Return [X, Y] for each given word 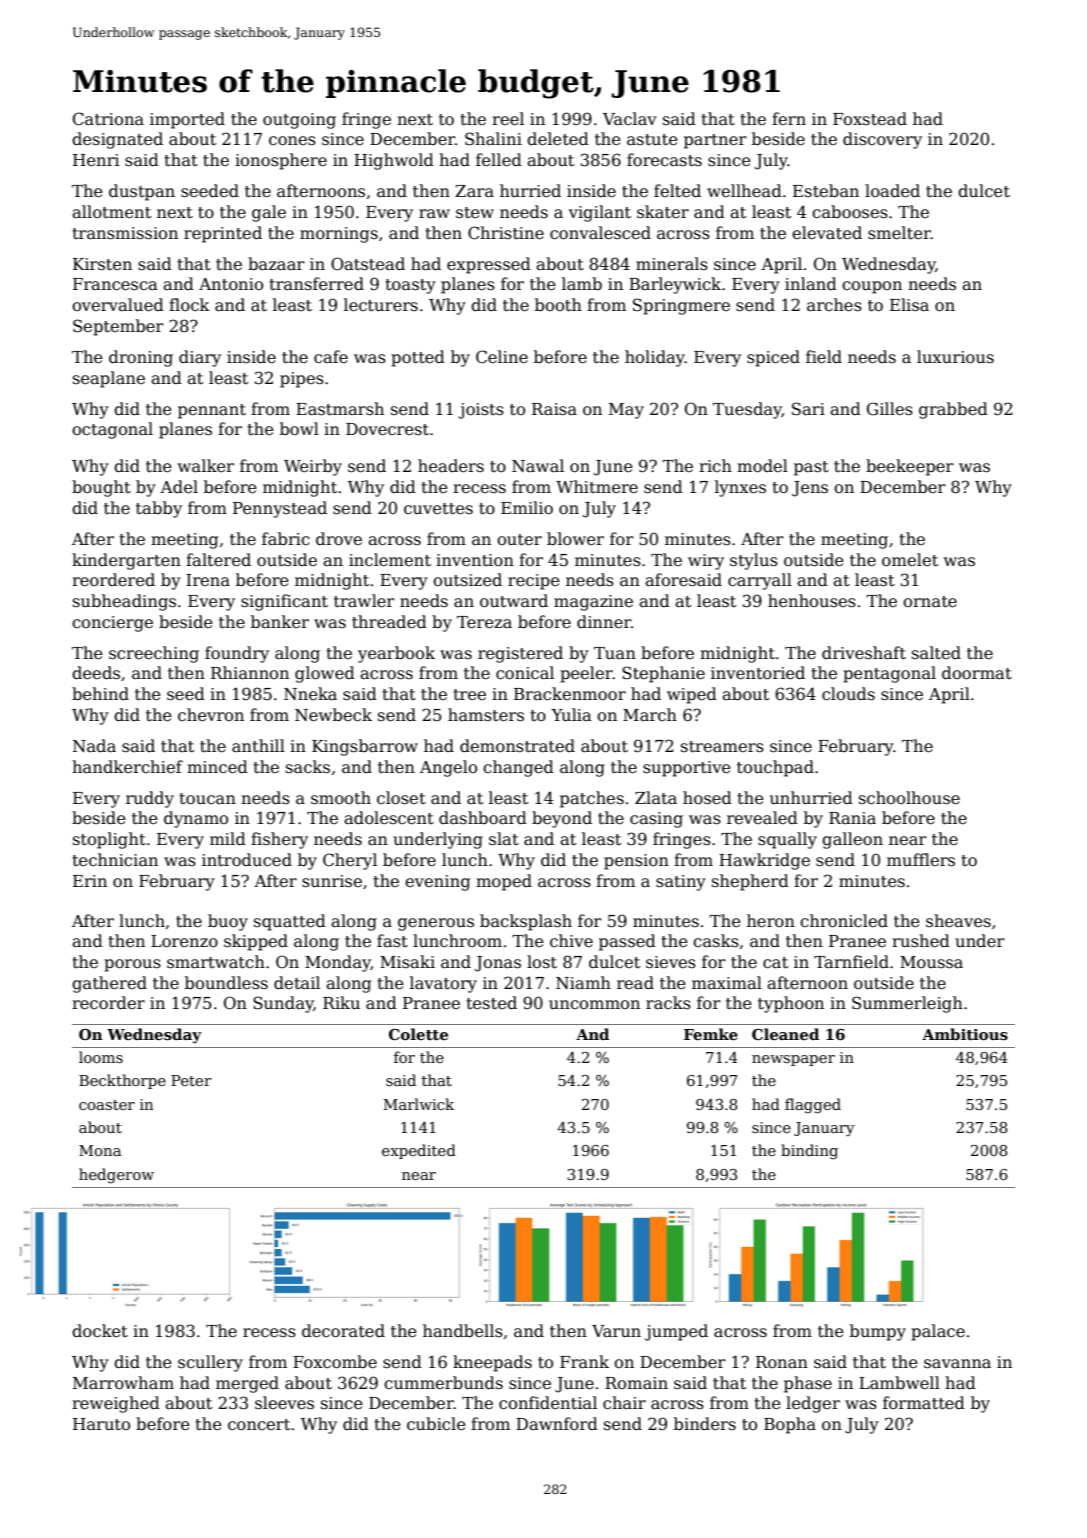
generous [436, 924]
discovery [882, 140]
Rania [852, 818]
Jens [810, 489]
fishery [279, 840]
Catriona [108, 119]
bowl [299, 428]
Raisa [554, 409]
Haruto [101, 1424]
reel [508, 119]
